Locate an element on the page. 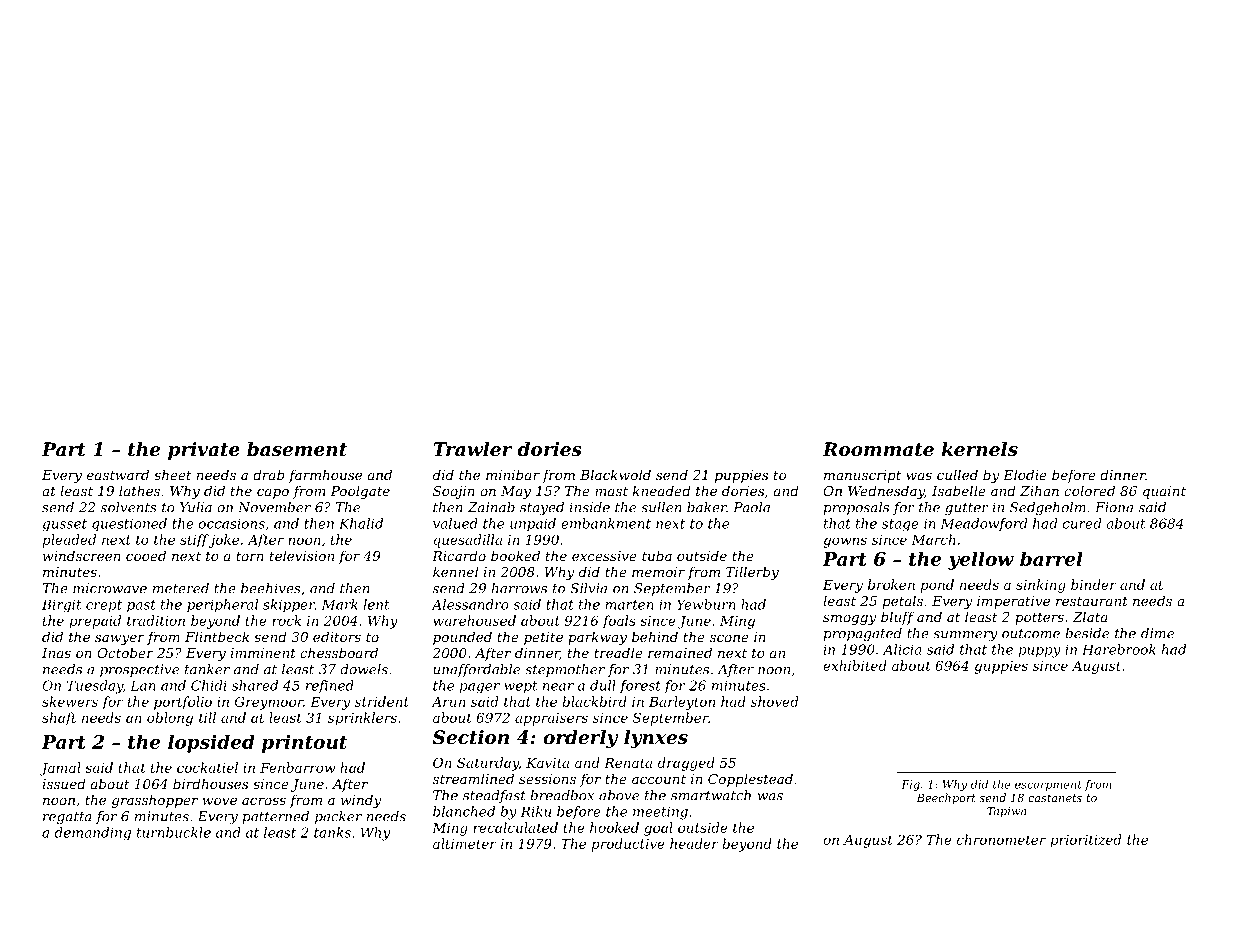 This page has height=952, width=1233. shoved is located at coordinates (774, 701).
